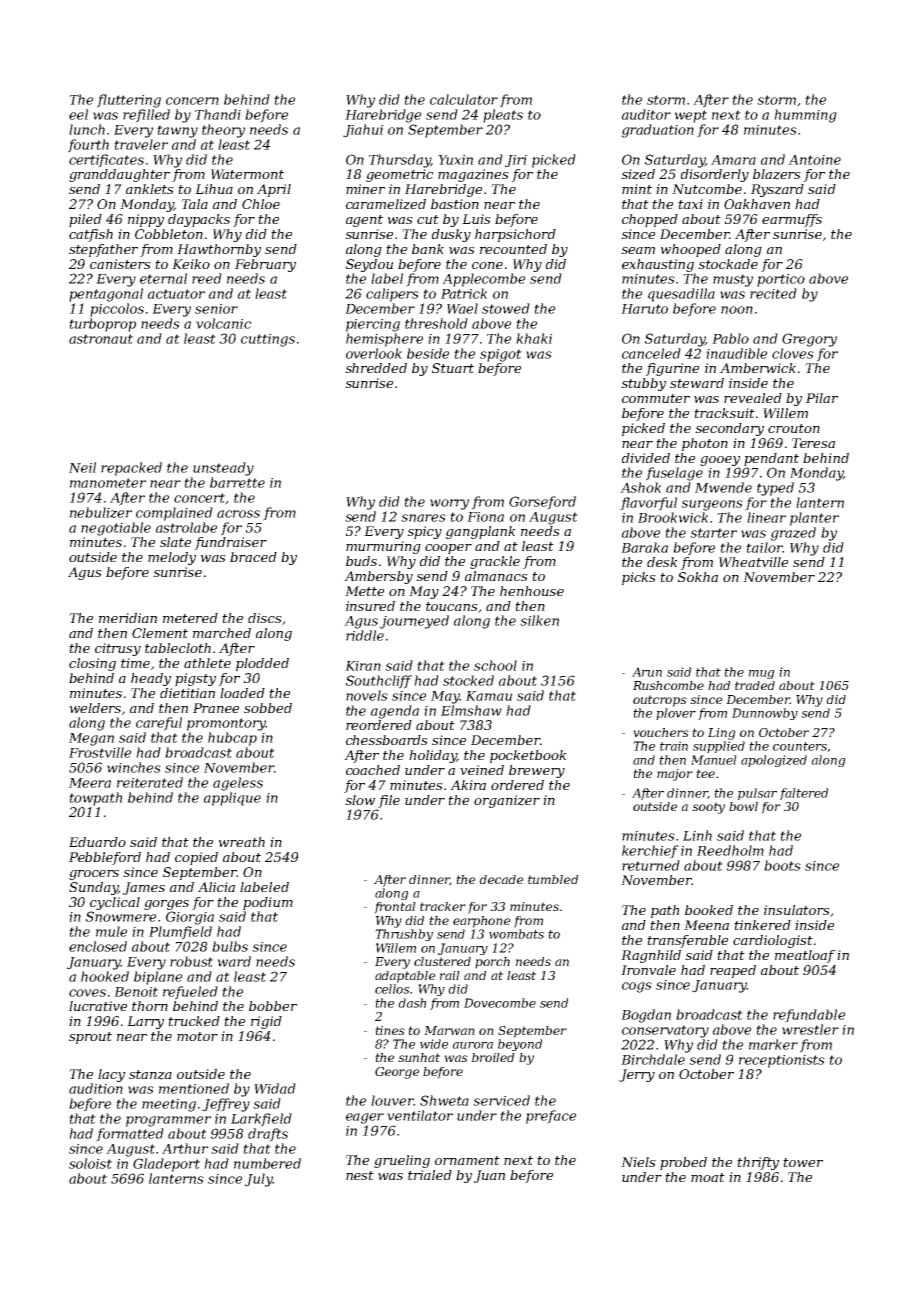 The width and height of the screenshot is (924, 1308). What do you see at coordinates (199, 498) in the screenshot?
I see `concert` at bounding box center [199, 498].
